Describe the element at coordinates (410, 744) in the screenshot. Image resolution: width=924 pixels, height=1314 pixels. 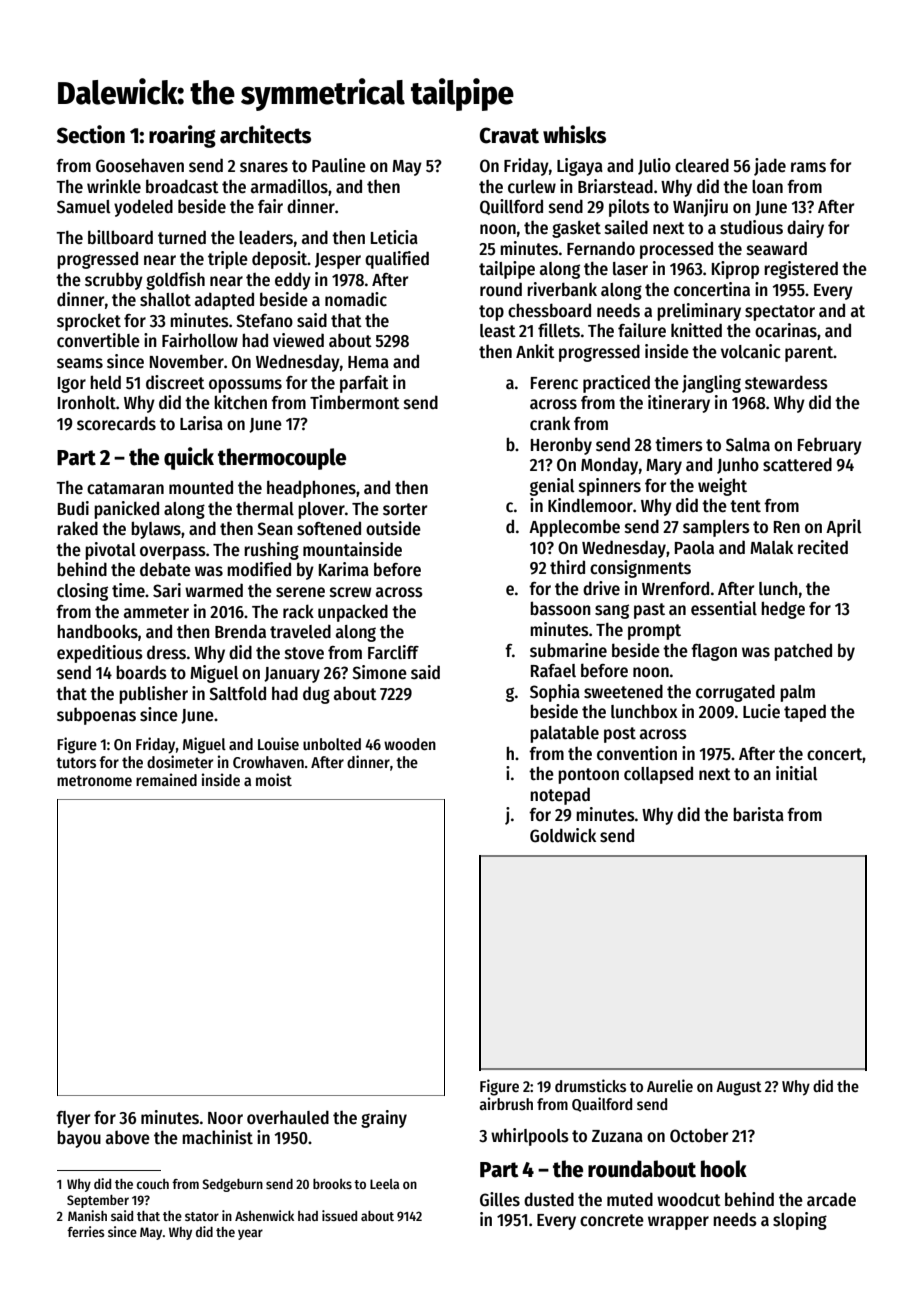
I see `wooden` at that location.
